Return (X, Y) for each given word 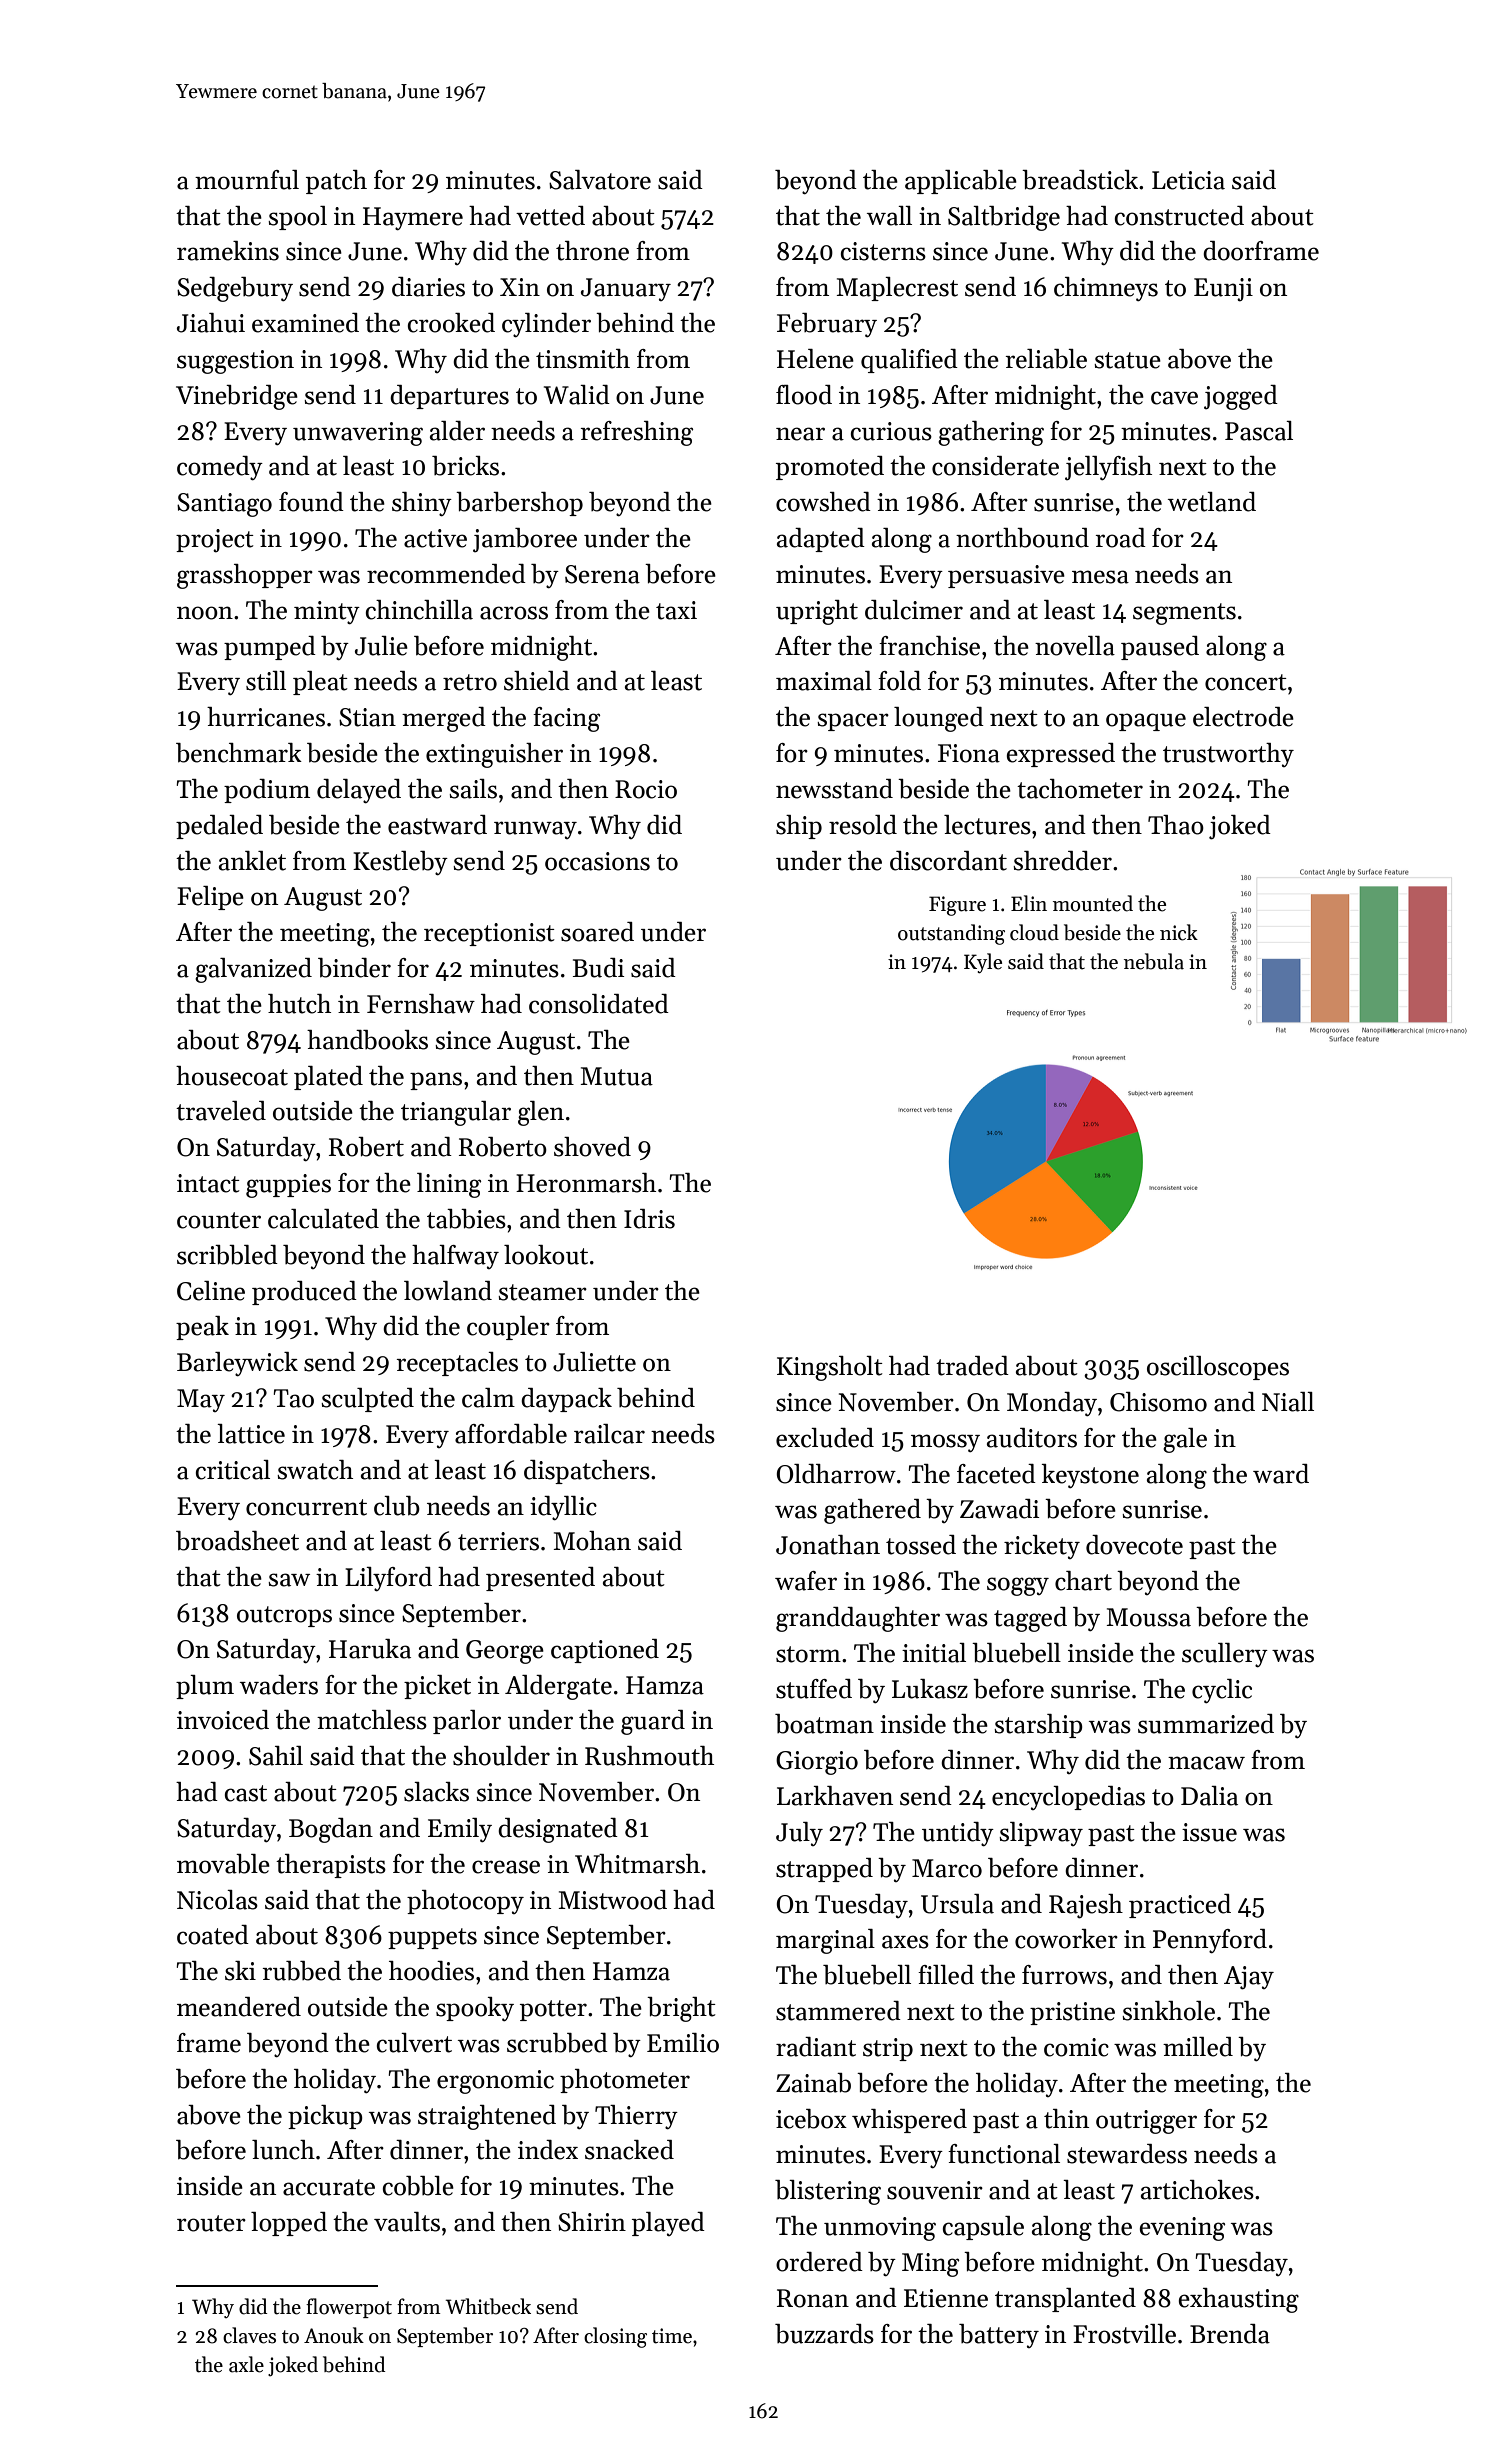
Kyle (983, 963)
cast (246, 1793)
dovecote (1134, 1545)
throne (592, 251)
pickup (325, 2117)
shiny (422, 504)
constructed (1179, 216)
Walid (577, 395)
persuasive (1006, 576)
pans (436, 1081)
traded (972, 1366)
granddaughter (858, 1619)
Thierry (636, 2117)
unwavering (358, 434)
